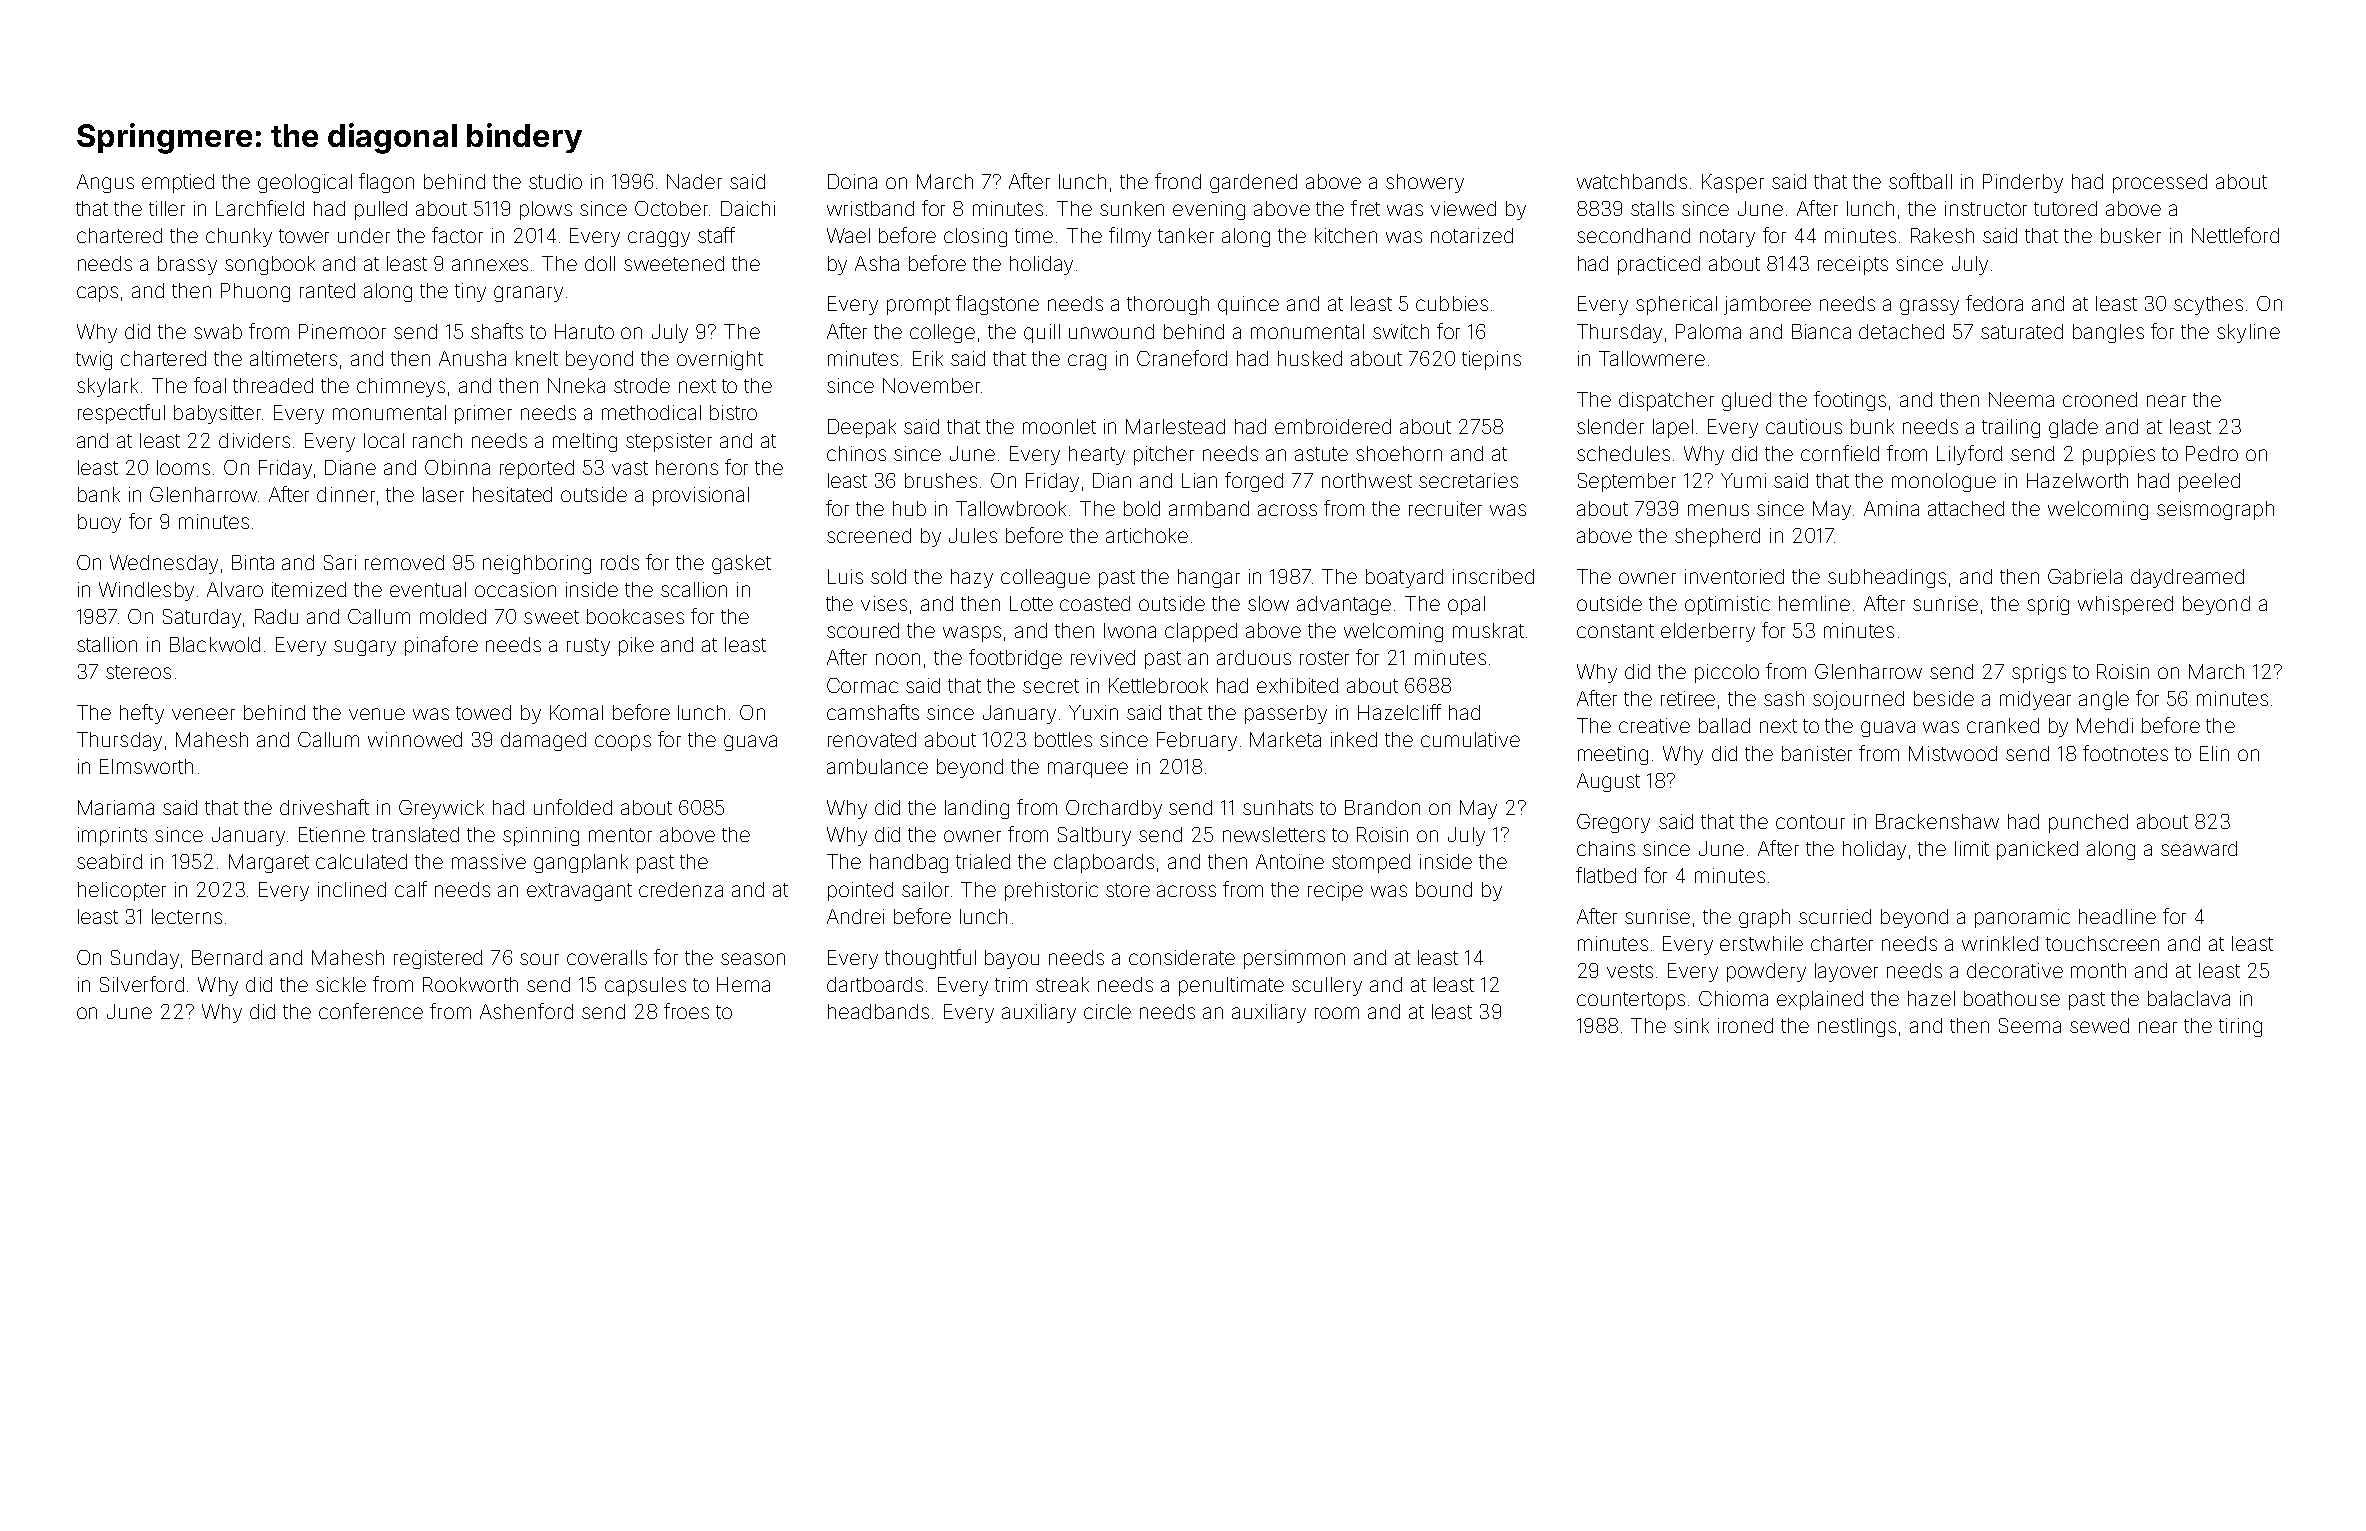 This screenshot has width=2366, height=1531. What do you see at coordinates (2100, 399) in the screenshot?
I see `crooned` at bounding box center [2100, 399].
